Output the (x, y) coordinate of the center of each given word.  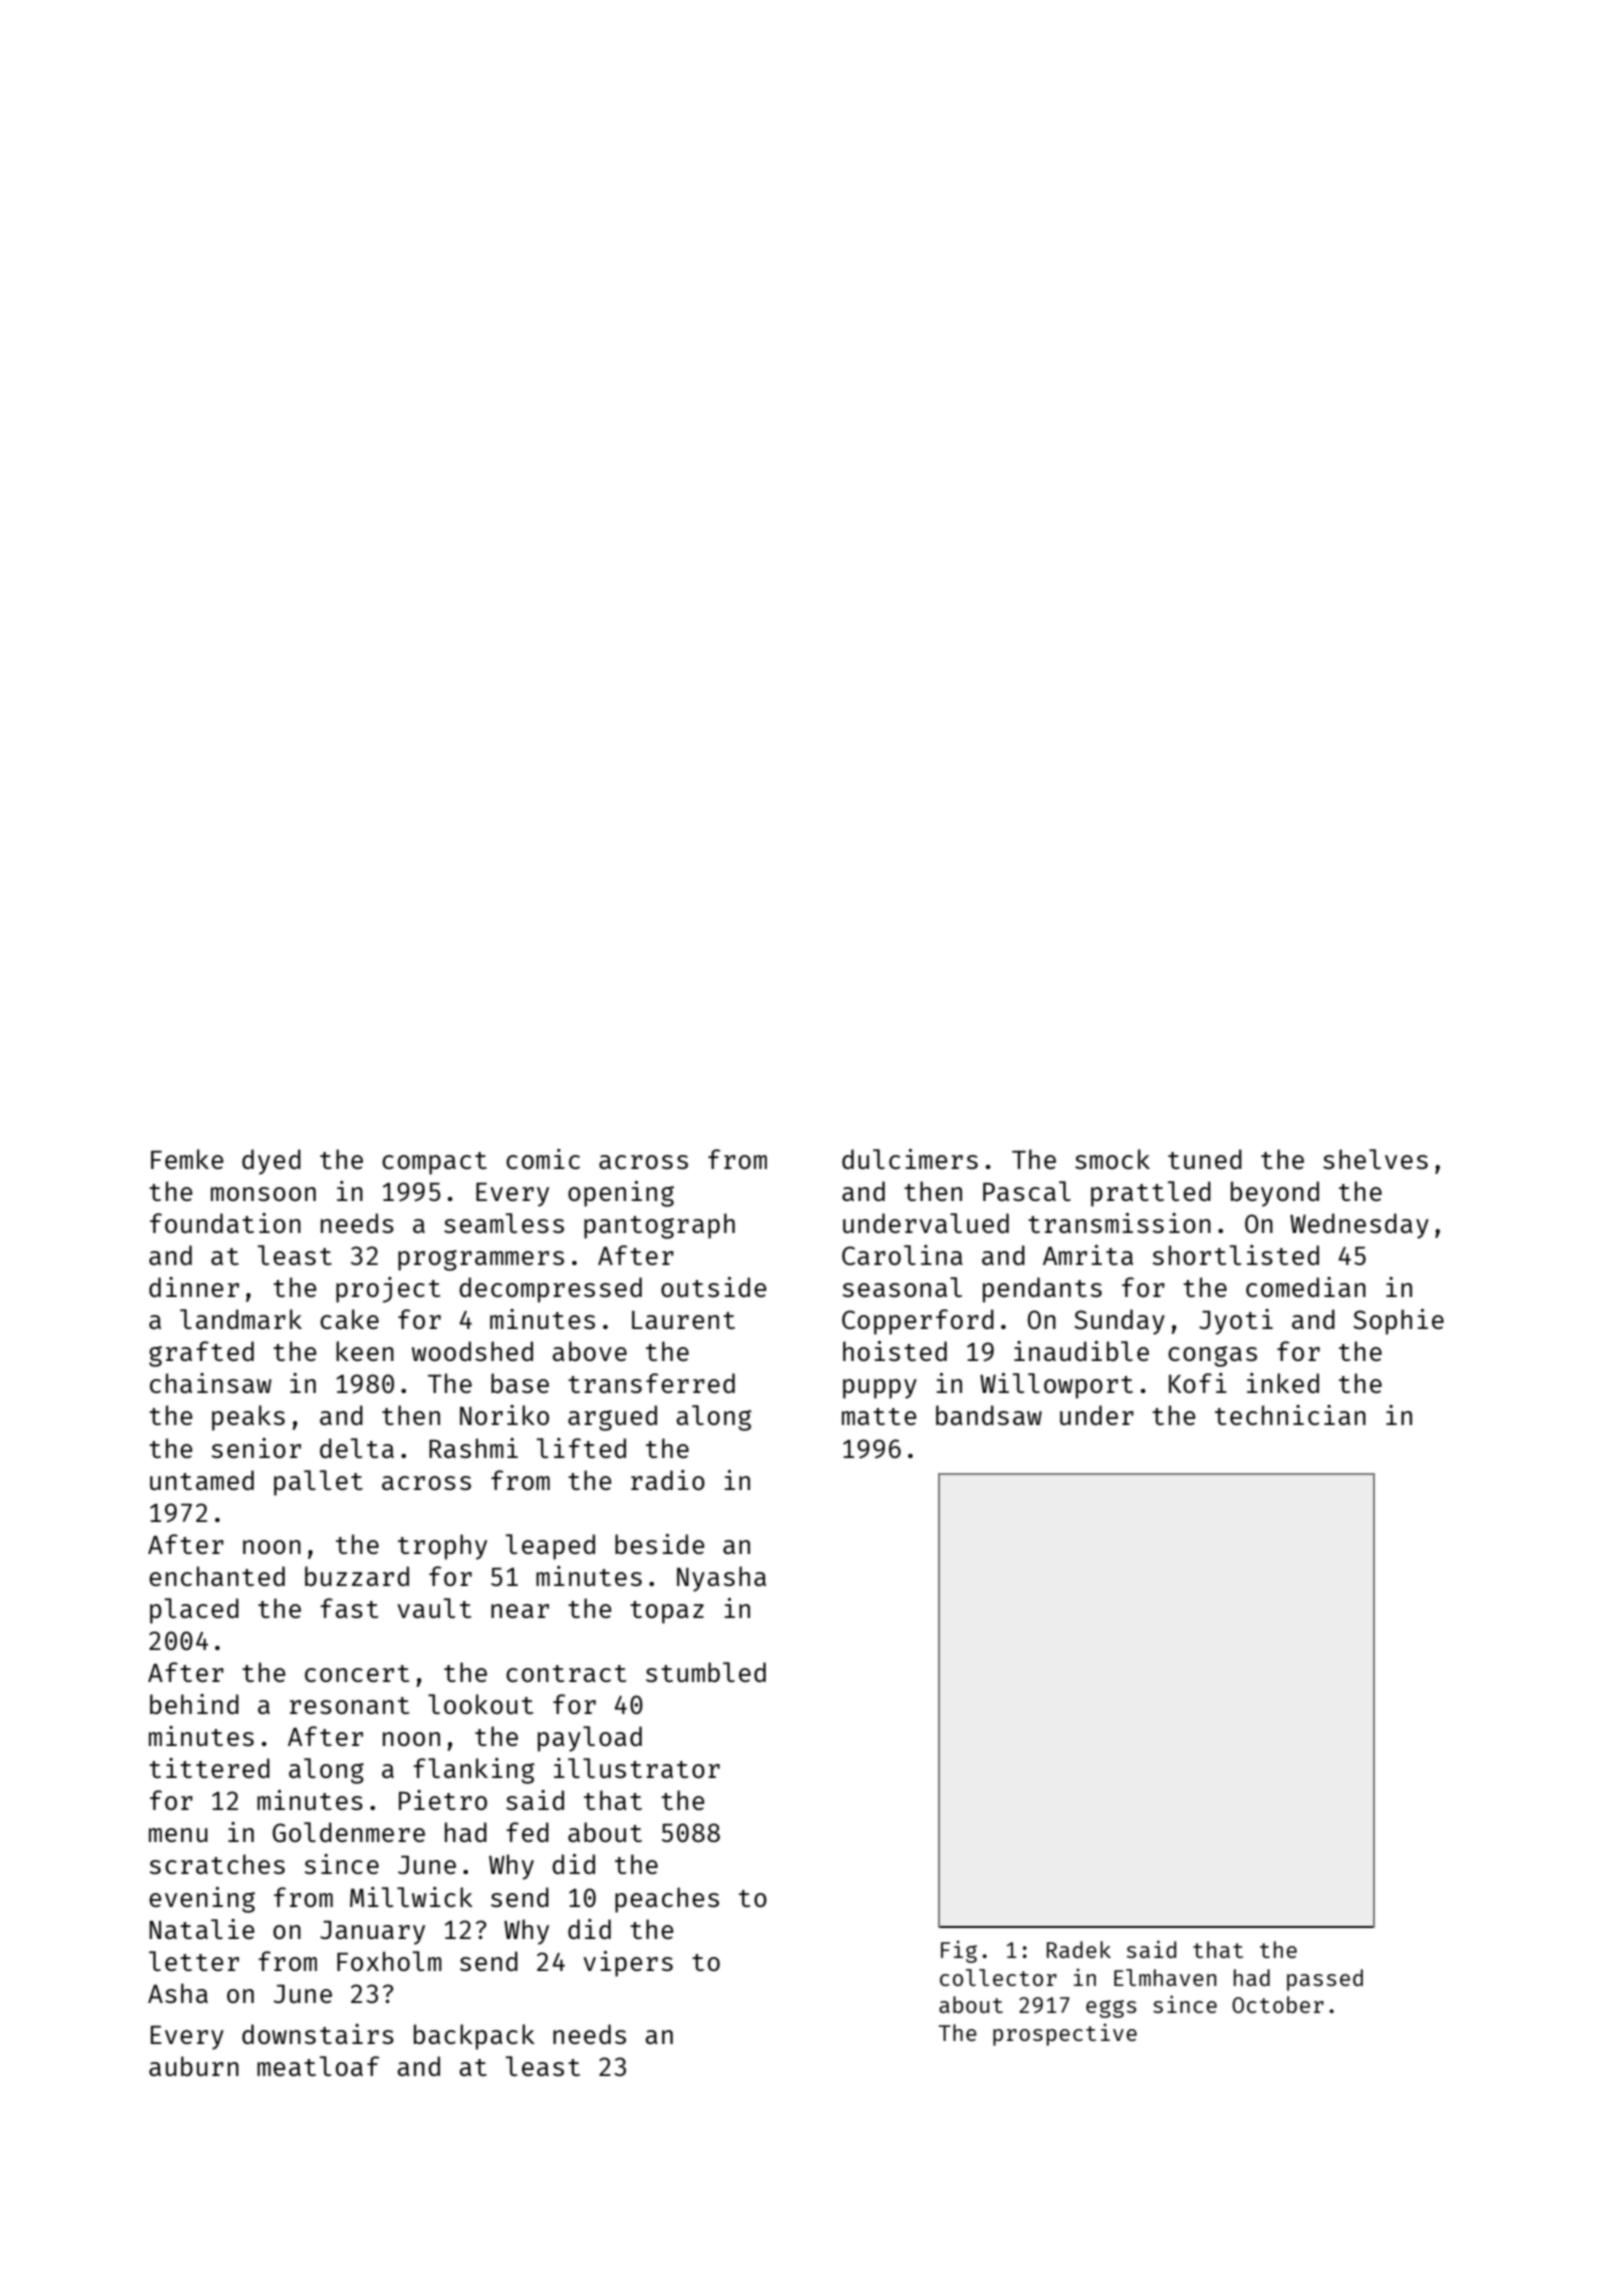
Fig (959, 1951)
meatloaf (318, 2066)
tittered (209, 1768)
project (388, 1290)
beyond (1275, 1194)
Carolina (902, 1255)
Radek (1079, 1949)
